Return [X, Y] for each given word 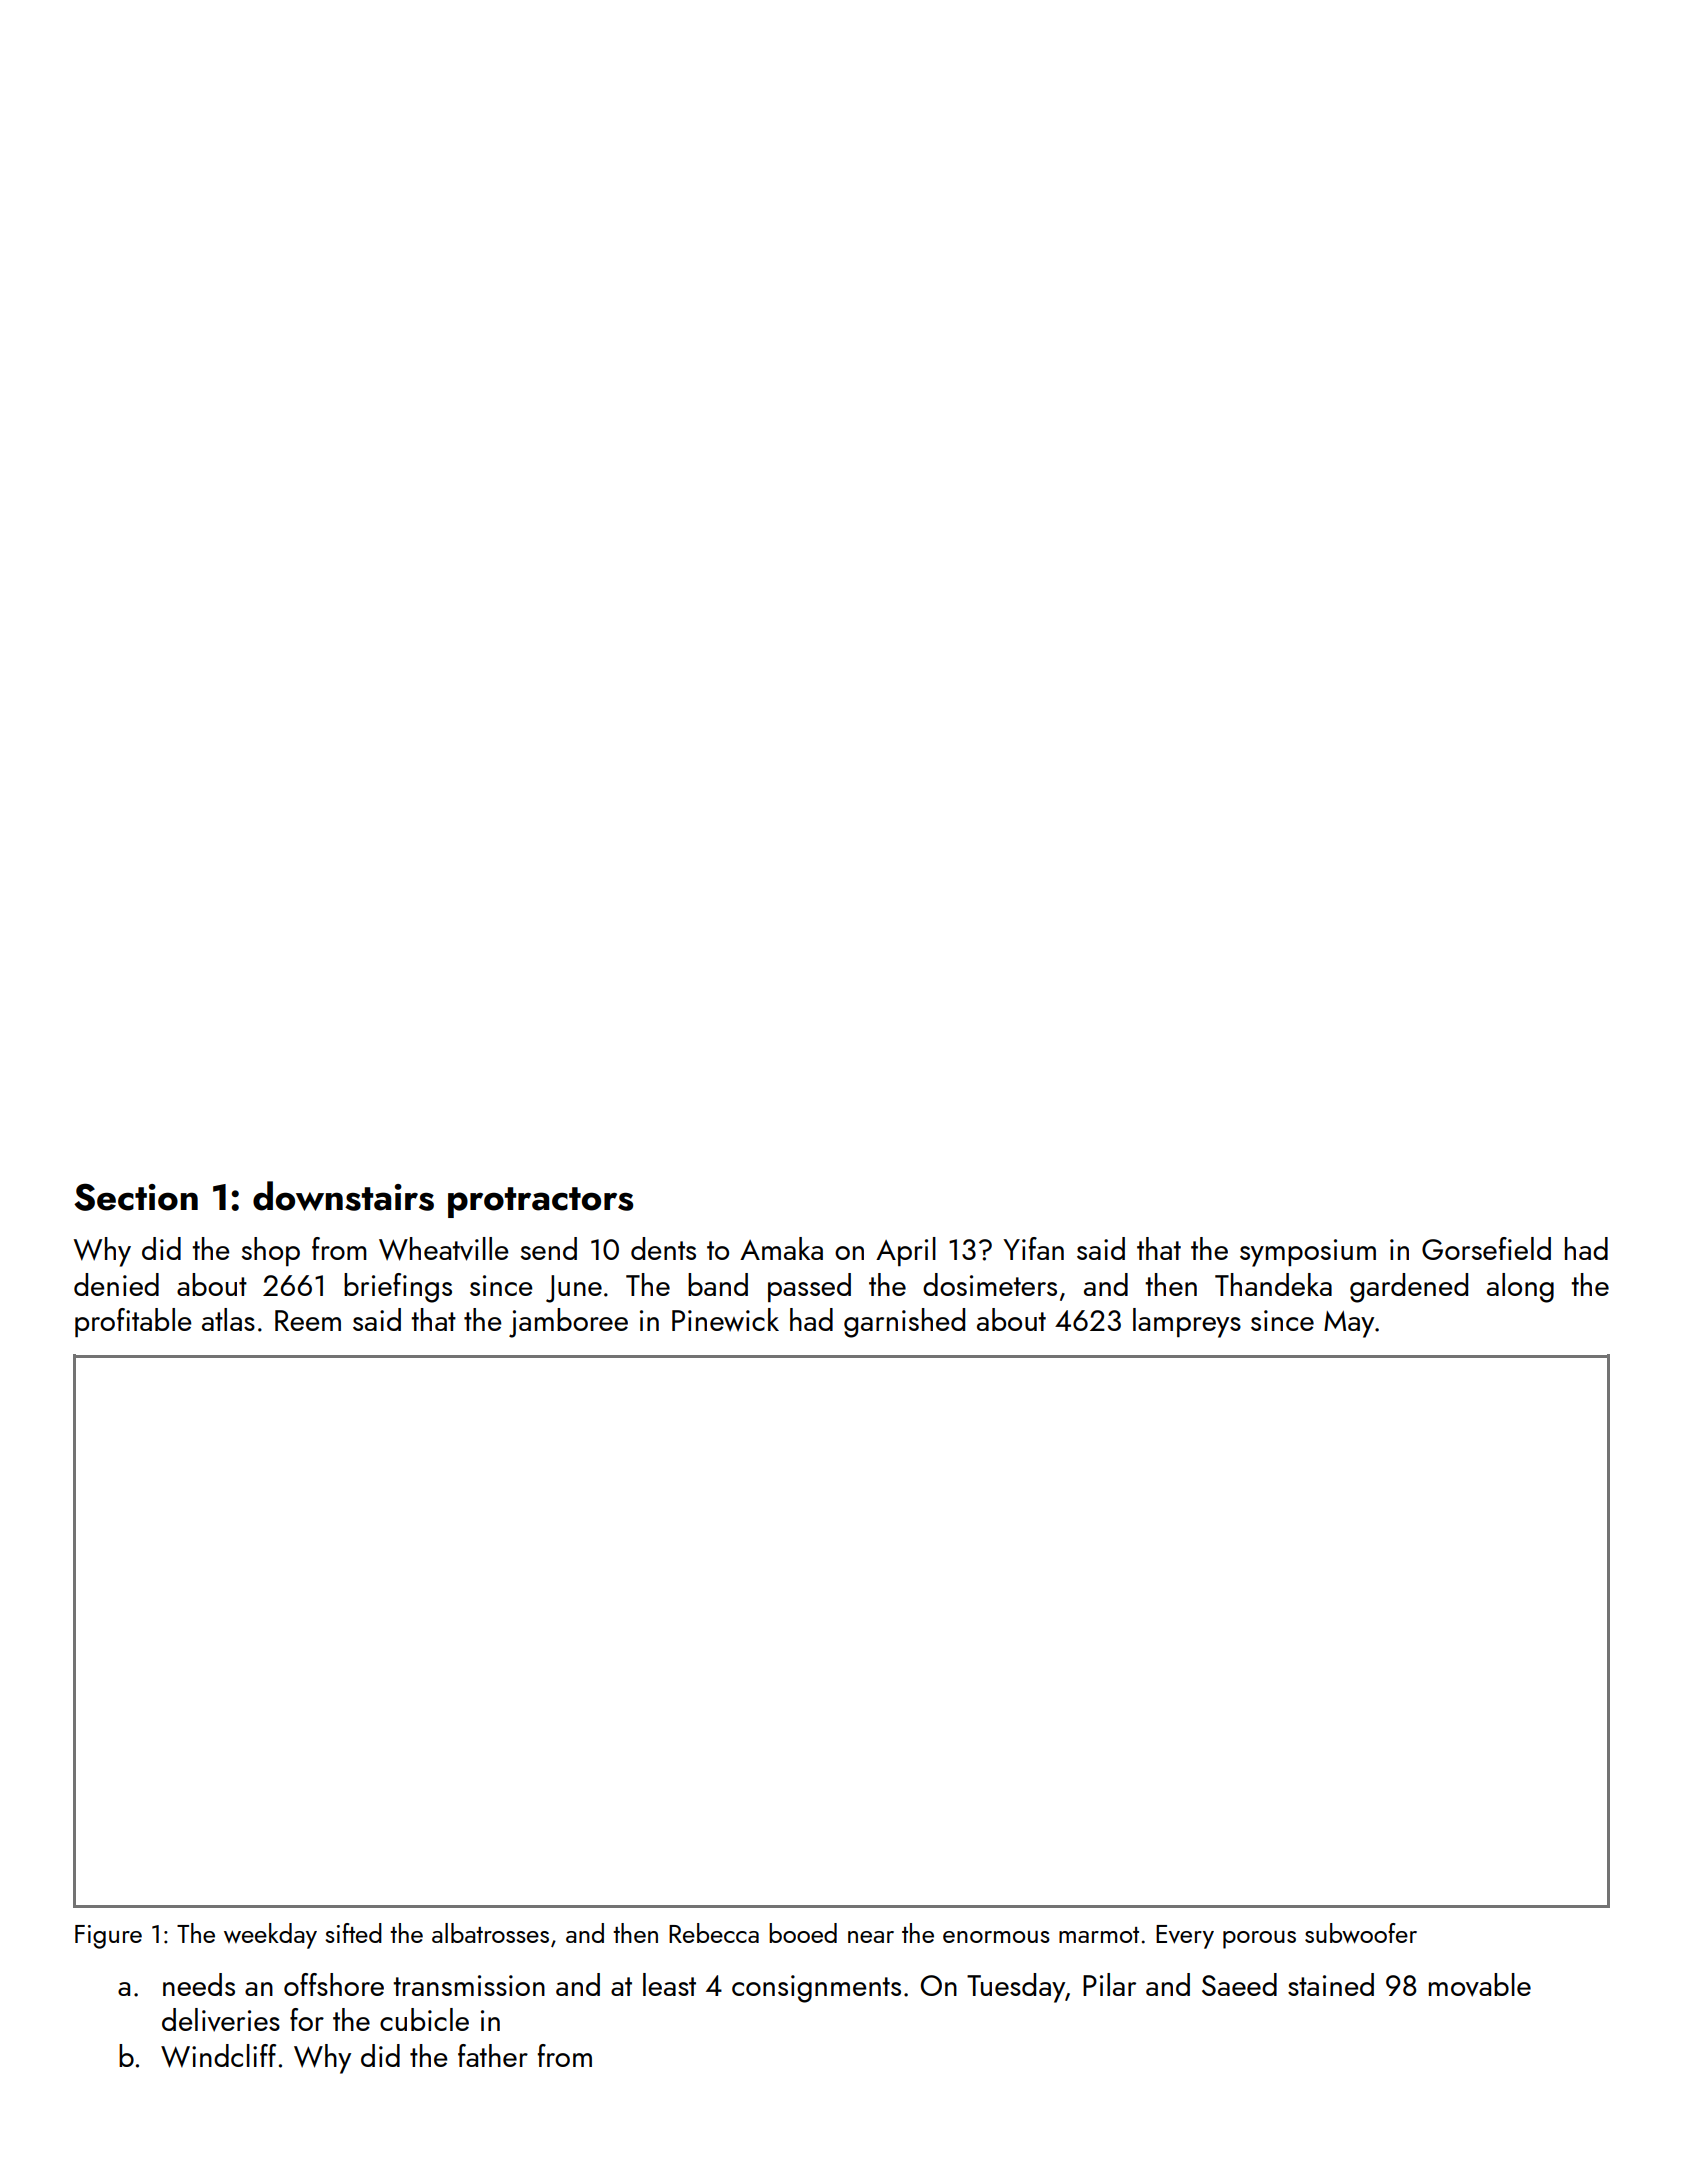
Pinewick [725, 1319]
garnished [904, 1323]
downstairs [343, 1196]
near [871, 1937]
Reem [308, 1320]
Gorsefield [1486, 1248]
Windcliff [218, 2056]
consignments [816, 1989]
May [1349, 1324]
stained [1331, 1984]
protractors [540, 1202]
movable [1480, 1985]
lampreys [1187, 1323]
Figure [108, 1937]
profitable [133, 1322]
